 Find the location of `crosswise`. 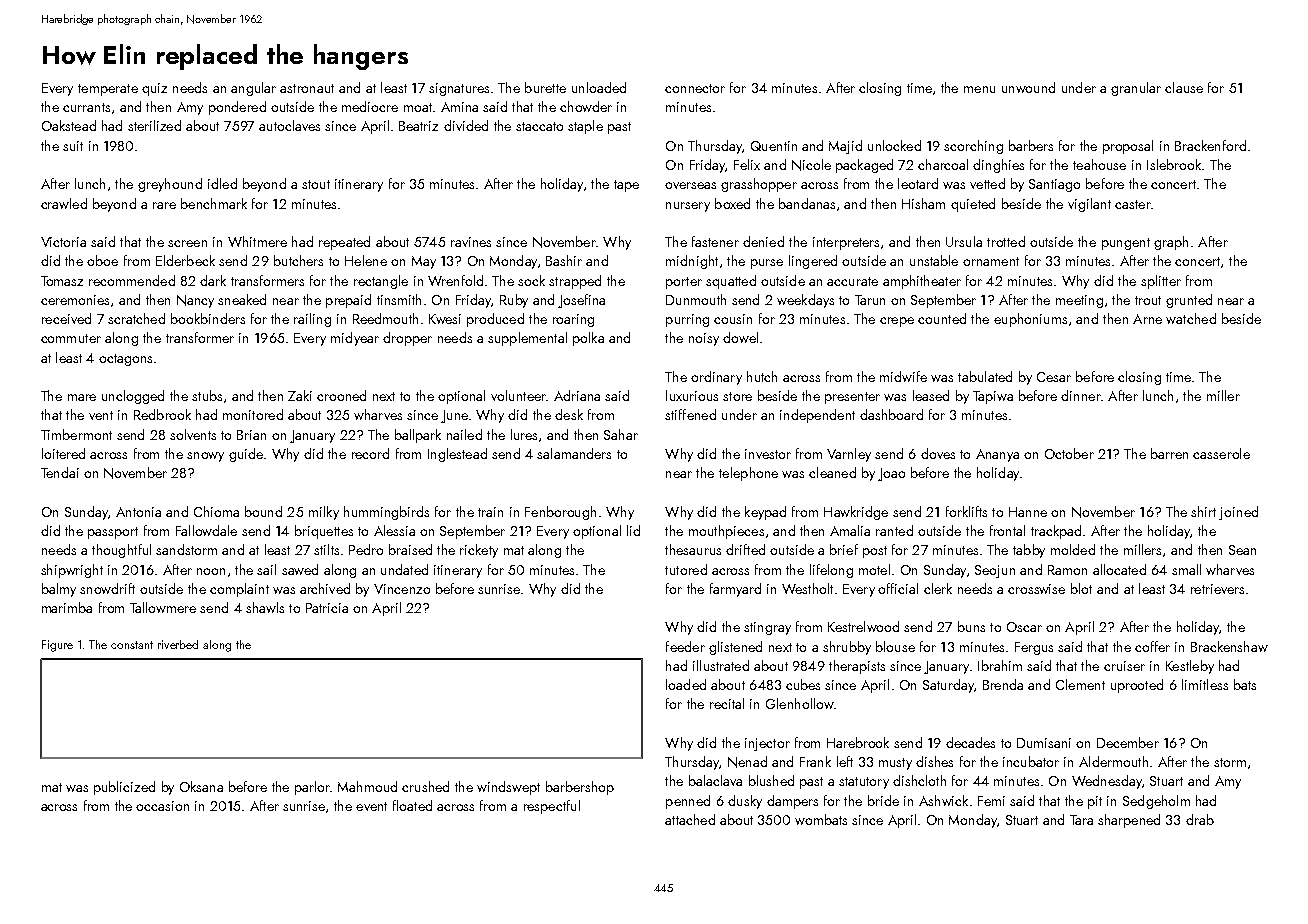

crosswise is located at coordinates (1036, 589).
